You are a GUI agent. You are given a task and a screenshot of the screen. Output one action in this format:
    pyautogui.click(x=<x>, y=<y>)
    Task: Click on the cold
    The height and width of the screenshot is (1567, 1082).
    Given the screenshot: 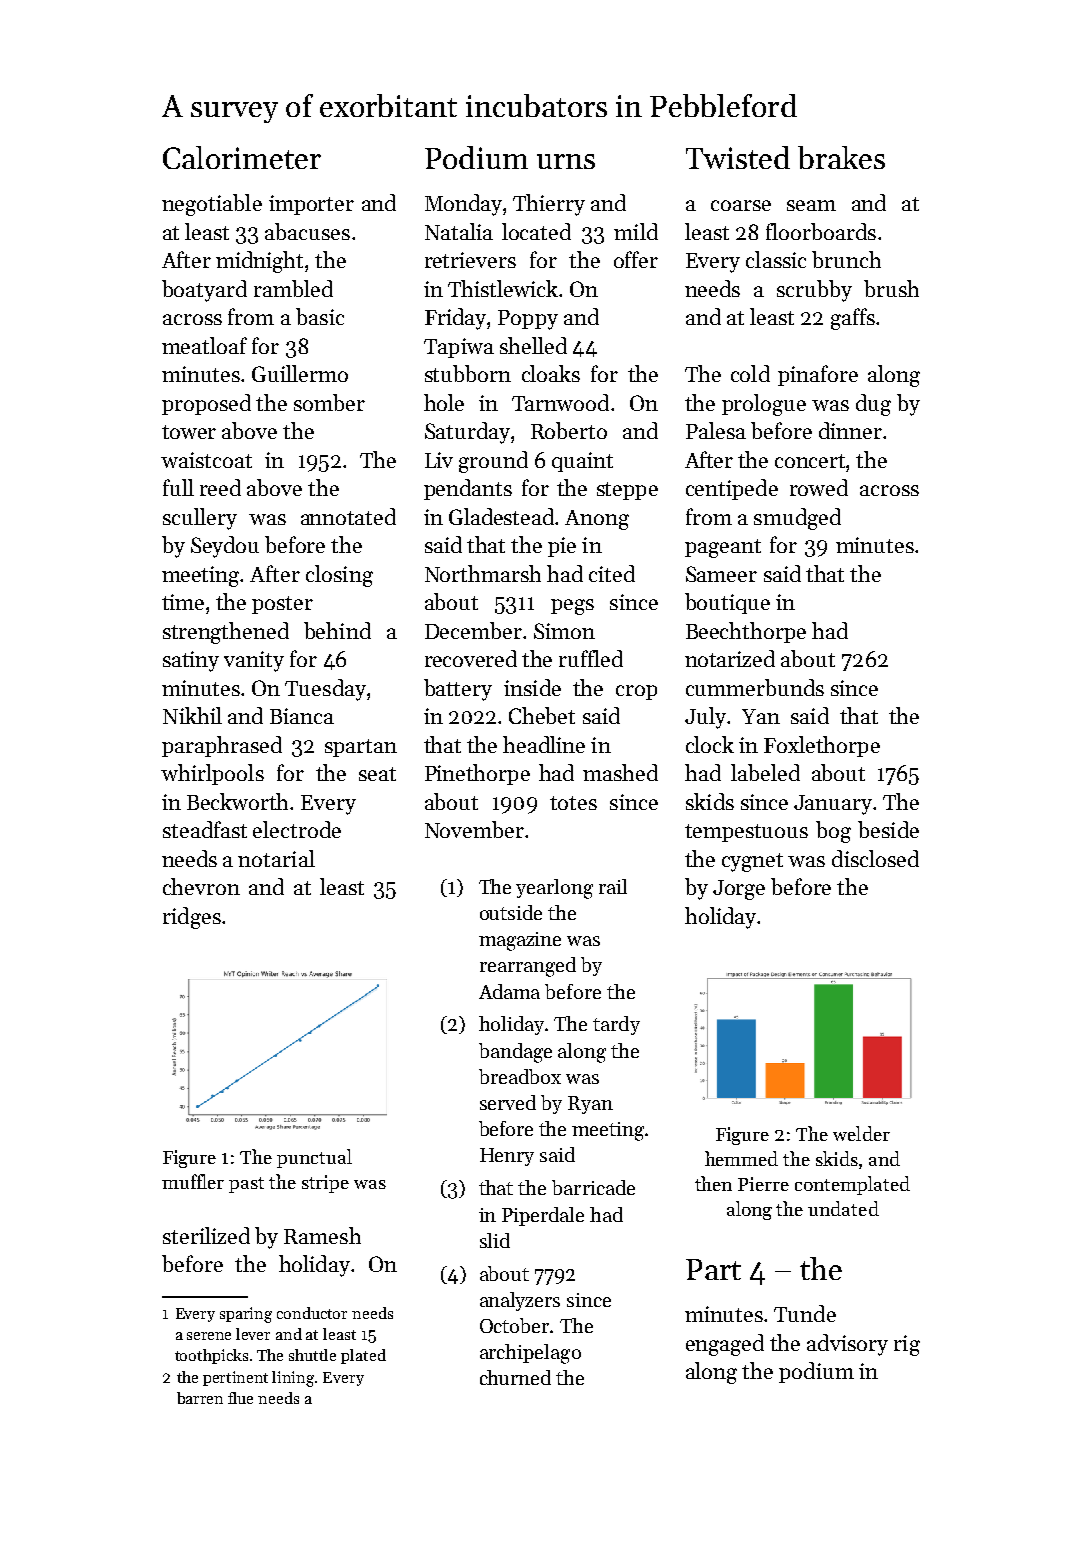 What is the action you would take?
    pyautogui.click(x=750, y=373)
